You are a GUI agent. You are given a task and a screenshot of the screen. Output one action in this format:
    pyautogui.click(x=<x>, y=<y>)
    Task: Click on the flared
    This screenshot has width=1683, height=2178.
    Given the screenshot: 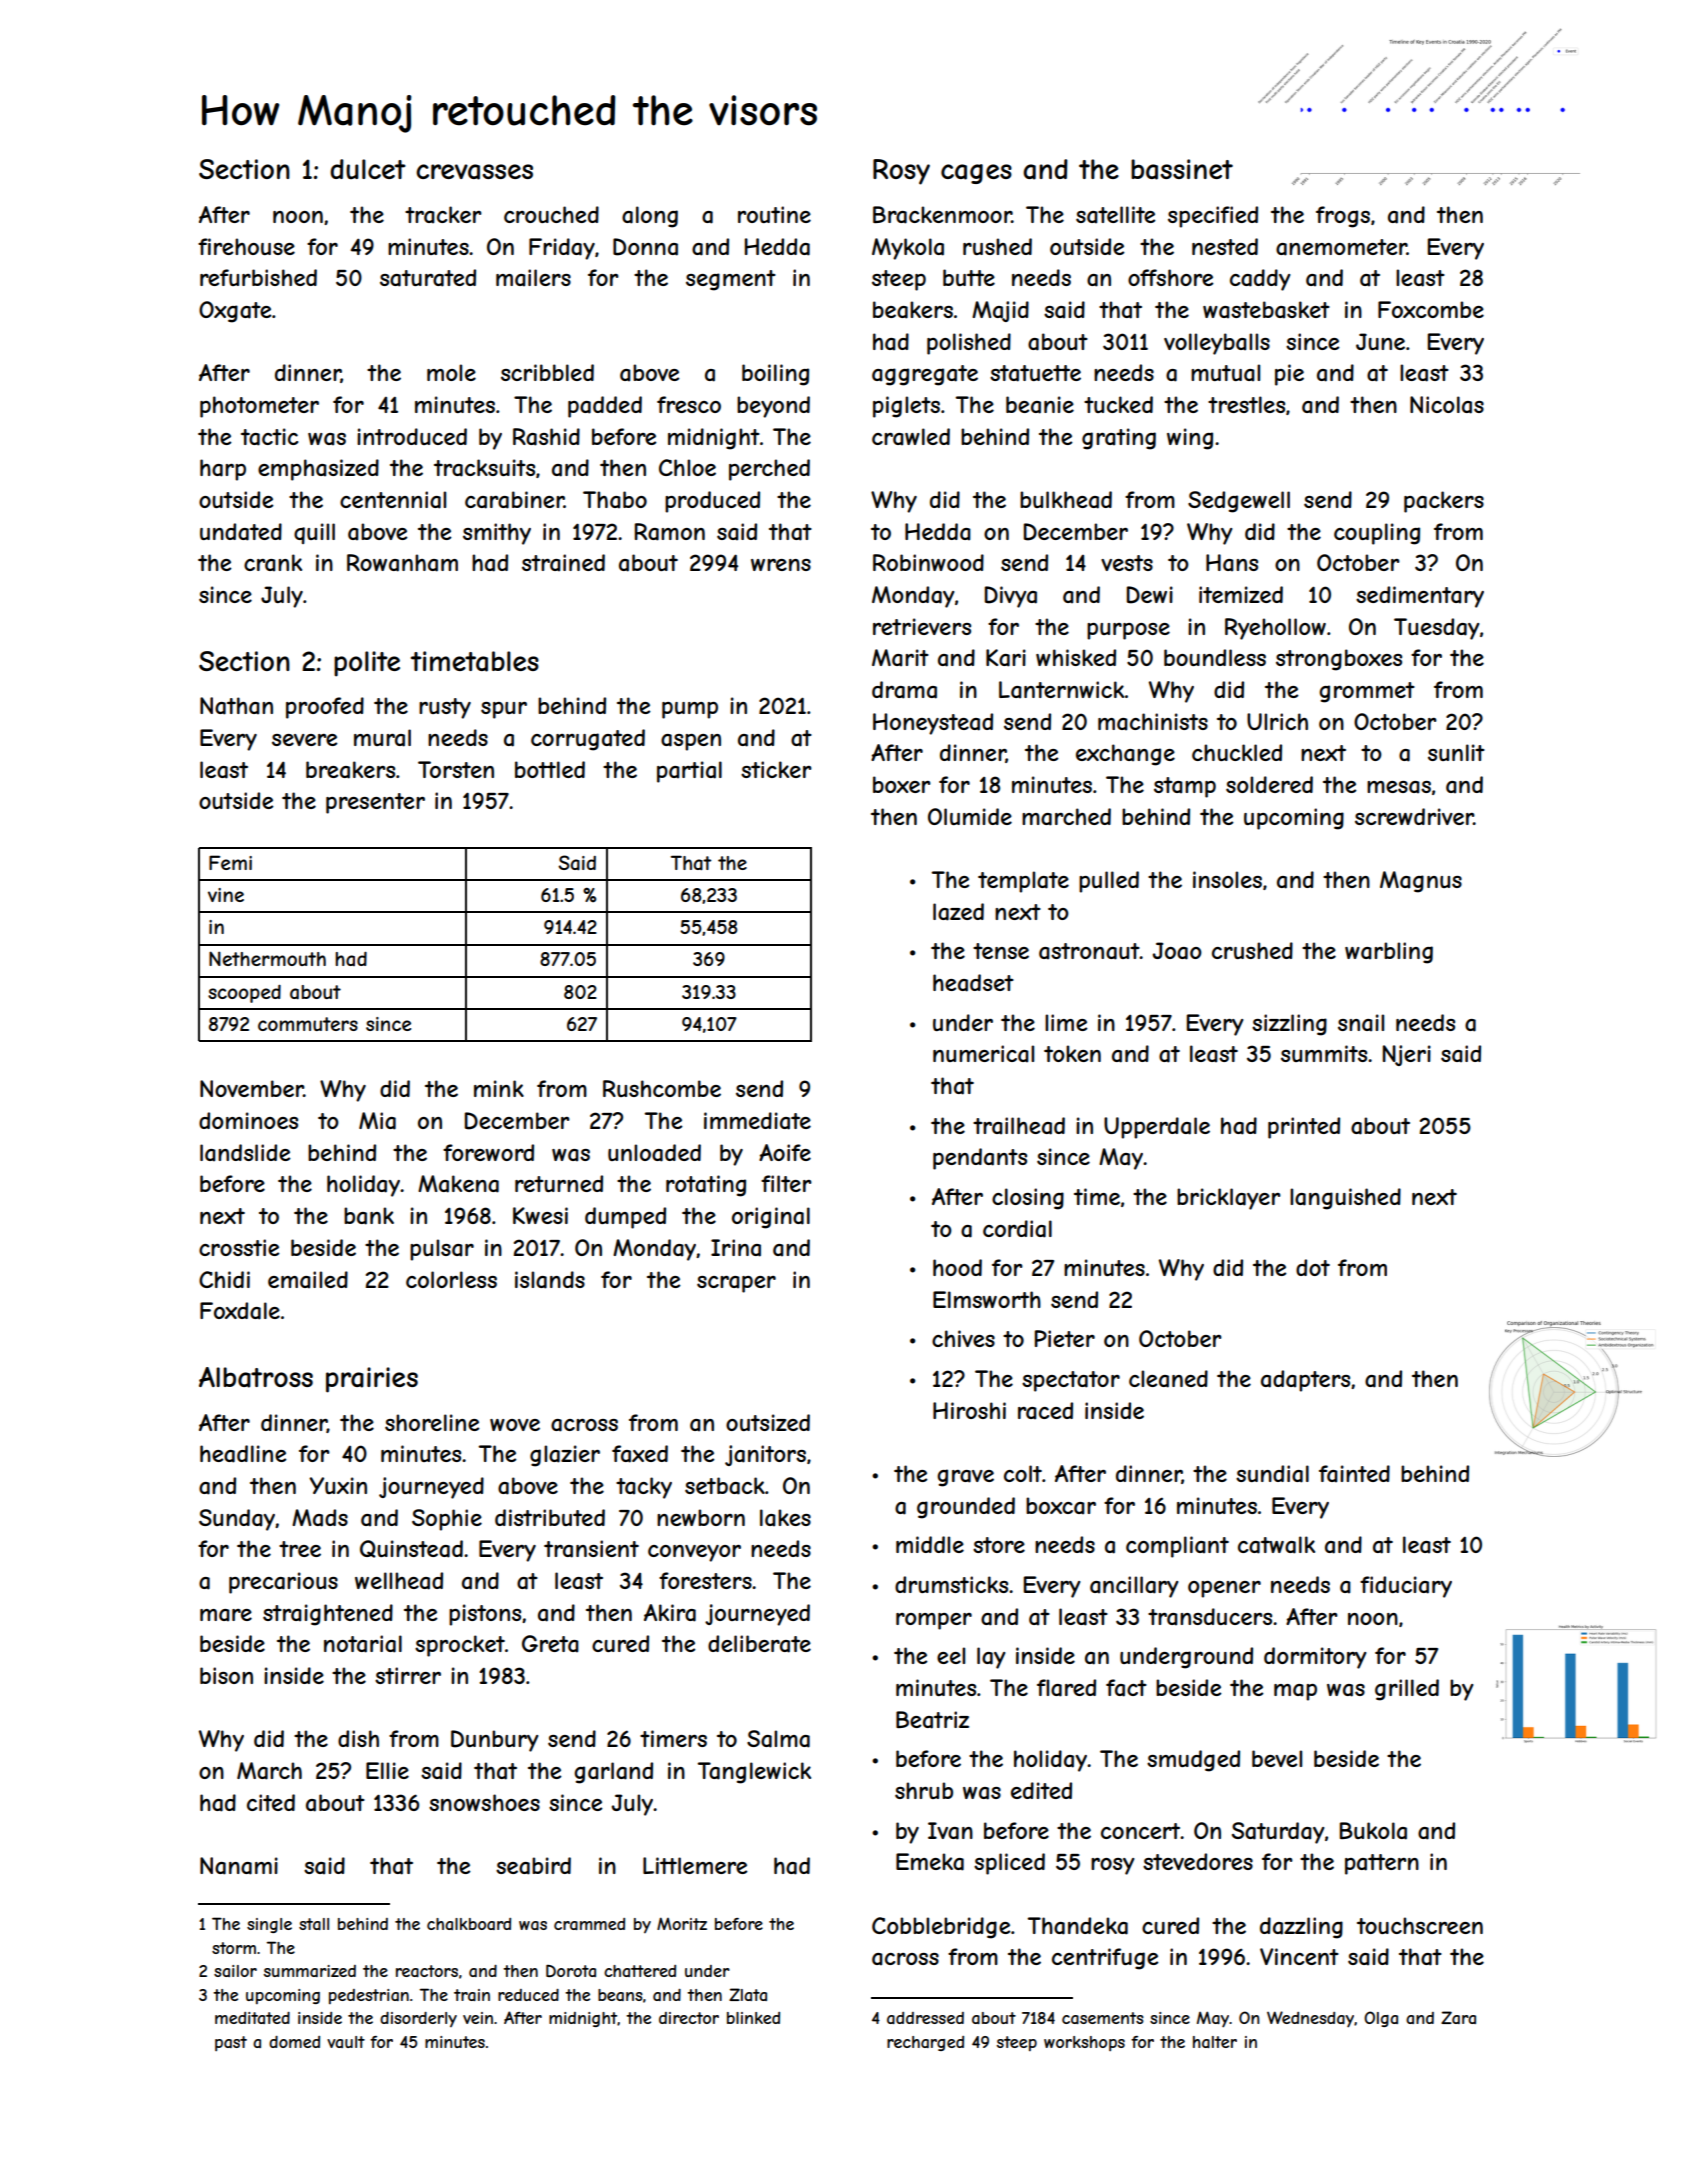 What is the action you would take?
    pyautogui.click(x=1066, y=1688)
